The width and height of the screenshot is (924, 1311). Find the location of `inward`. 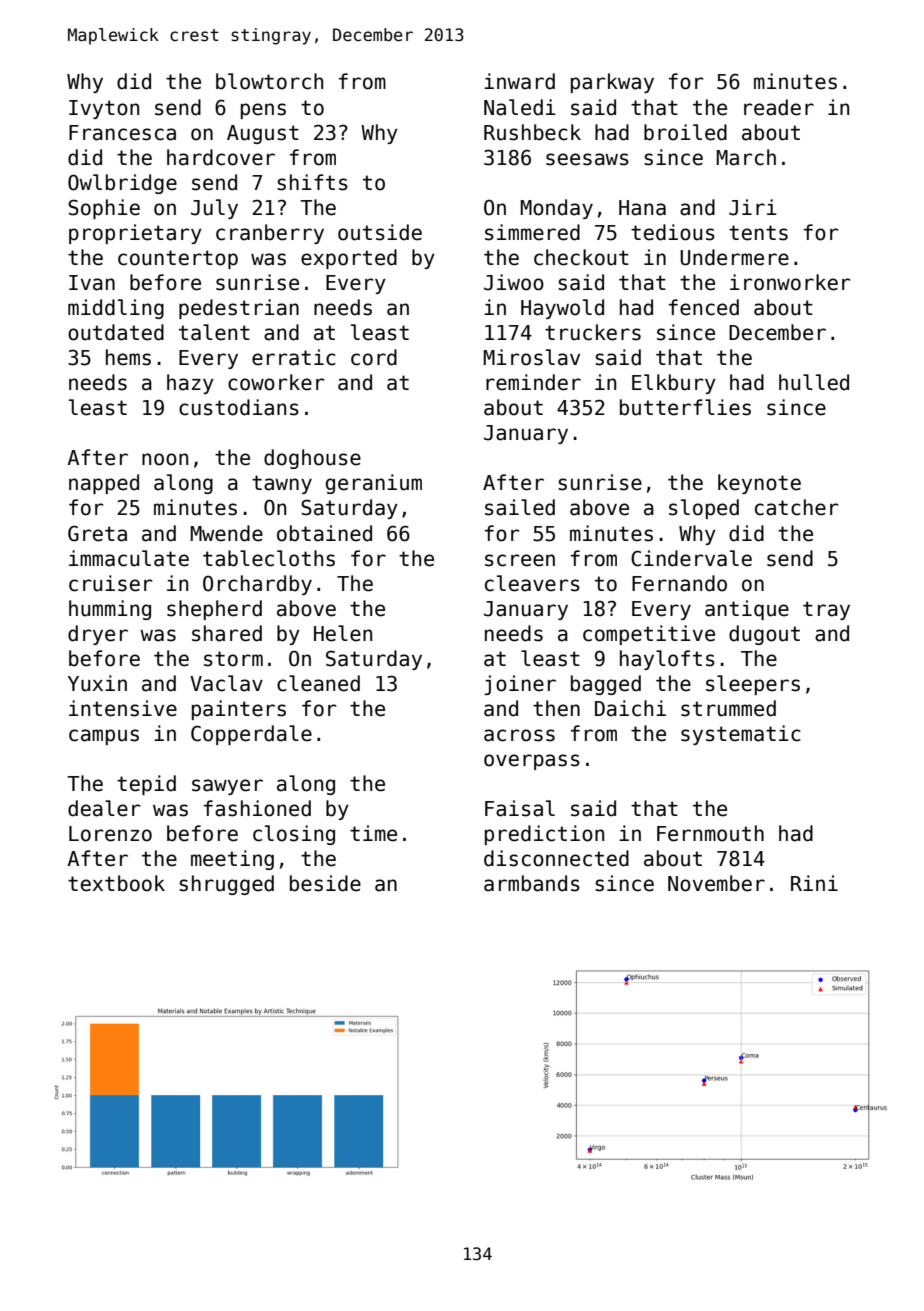

inward is located at coordinates (519, 81).
